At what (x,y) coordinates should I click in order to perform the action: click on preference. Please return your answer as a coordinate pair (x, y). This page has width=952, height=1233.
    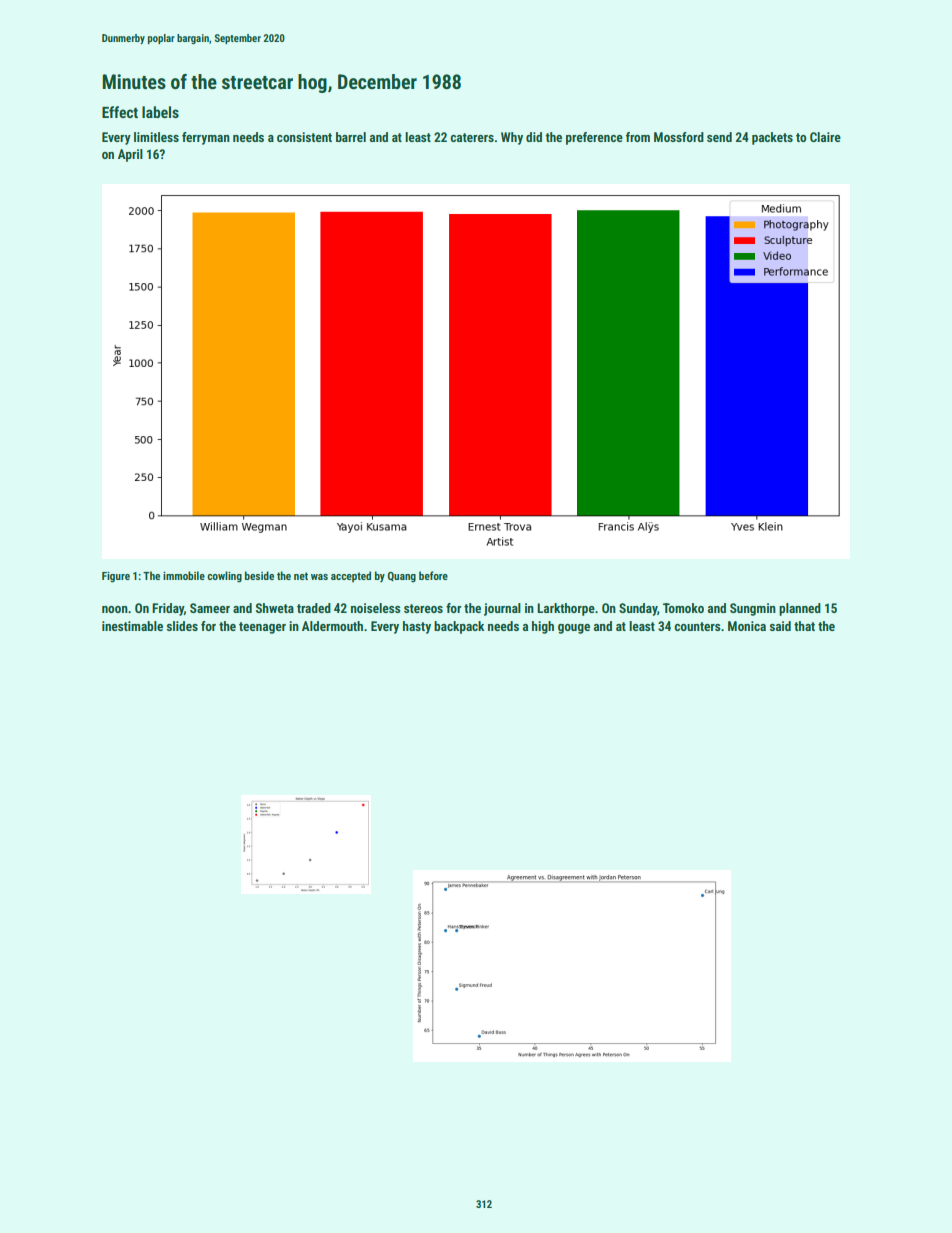
    Looking at the image, I should click on (594, 138).
